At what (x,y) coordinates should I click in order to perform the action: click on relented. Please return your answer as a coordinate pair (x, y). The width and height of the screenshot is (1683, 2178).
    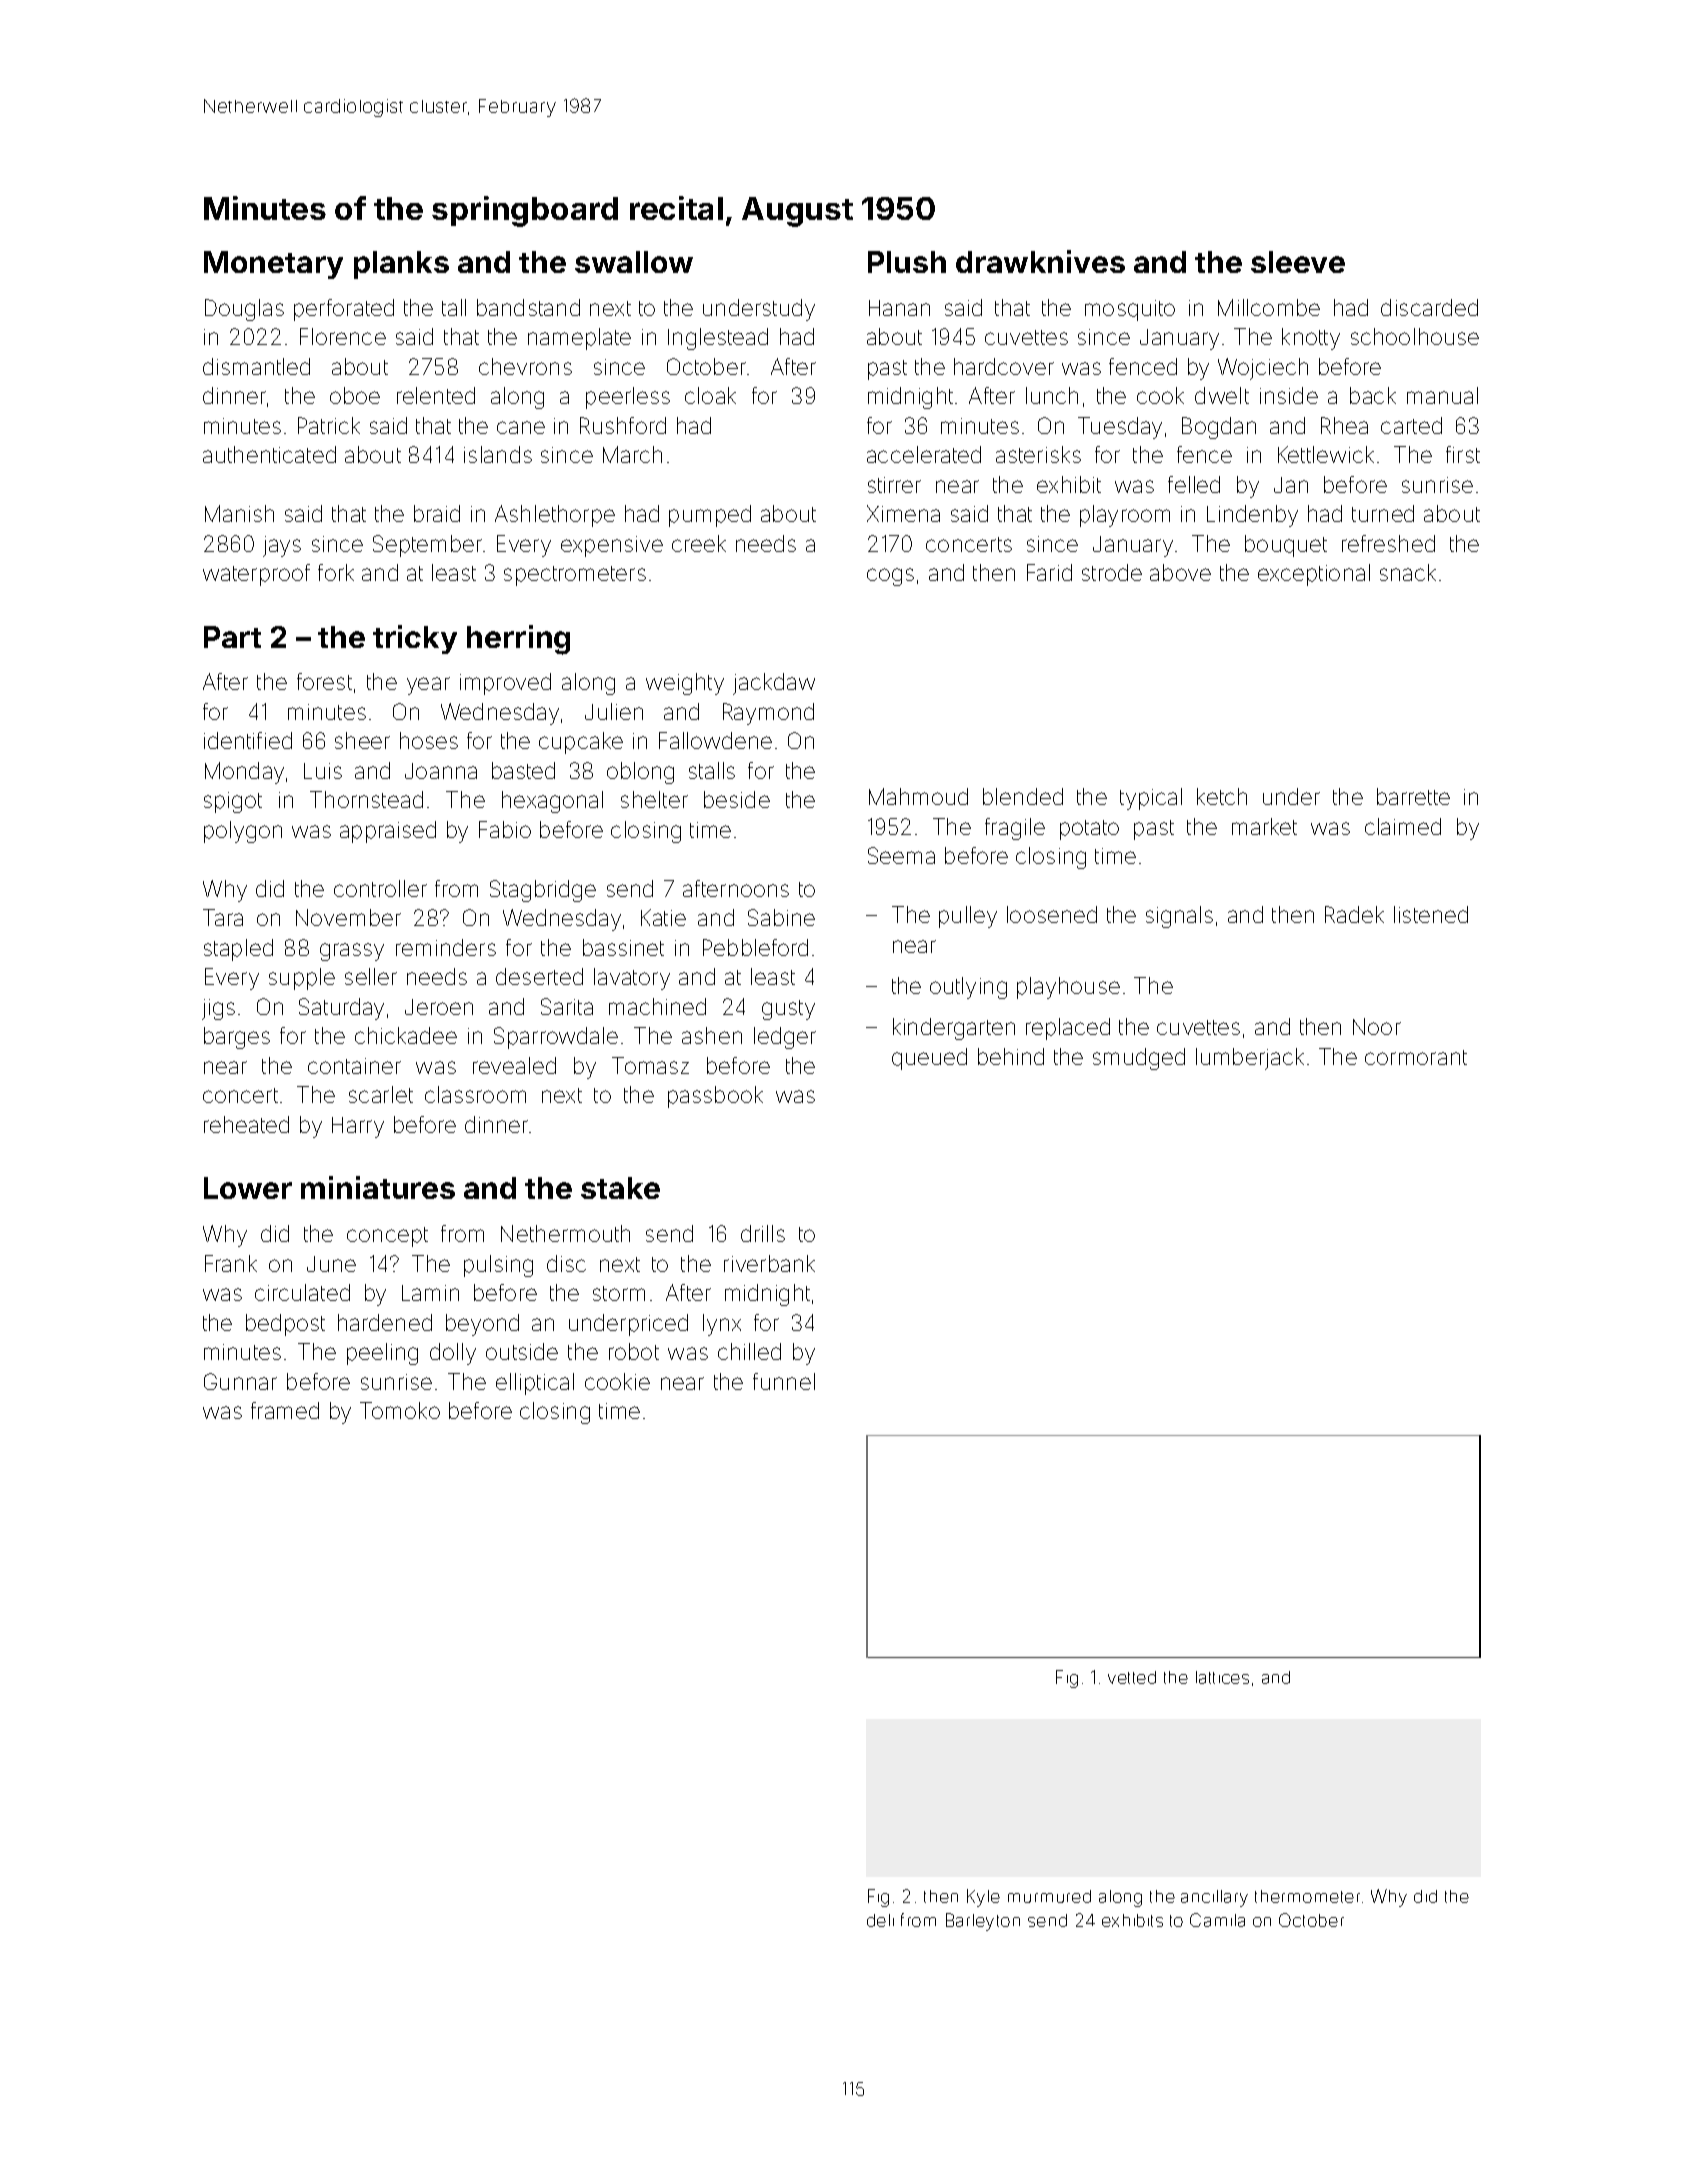
    Looking at the image, I should click on (436, 395).
